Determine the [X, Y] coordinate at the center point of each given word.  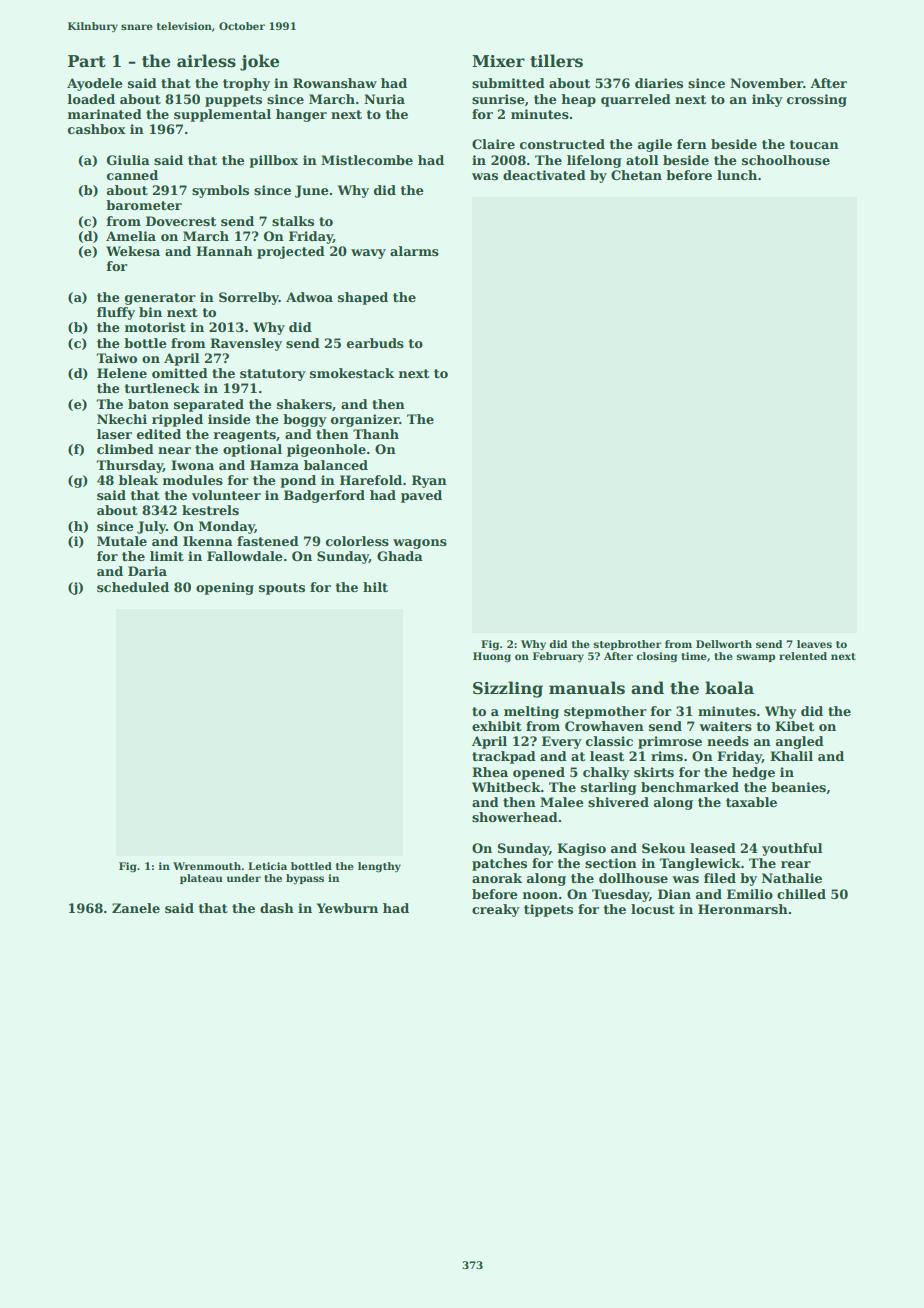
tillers [556, 61]
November [766, 83]
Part [87, 61]
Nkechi [122, 419]
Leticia [267, 866]
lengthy [379, 867]
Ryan [429, 481]
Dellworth [724, 644]
